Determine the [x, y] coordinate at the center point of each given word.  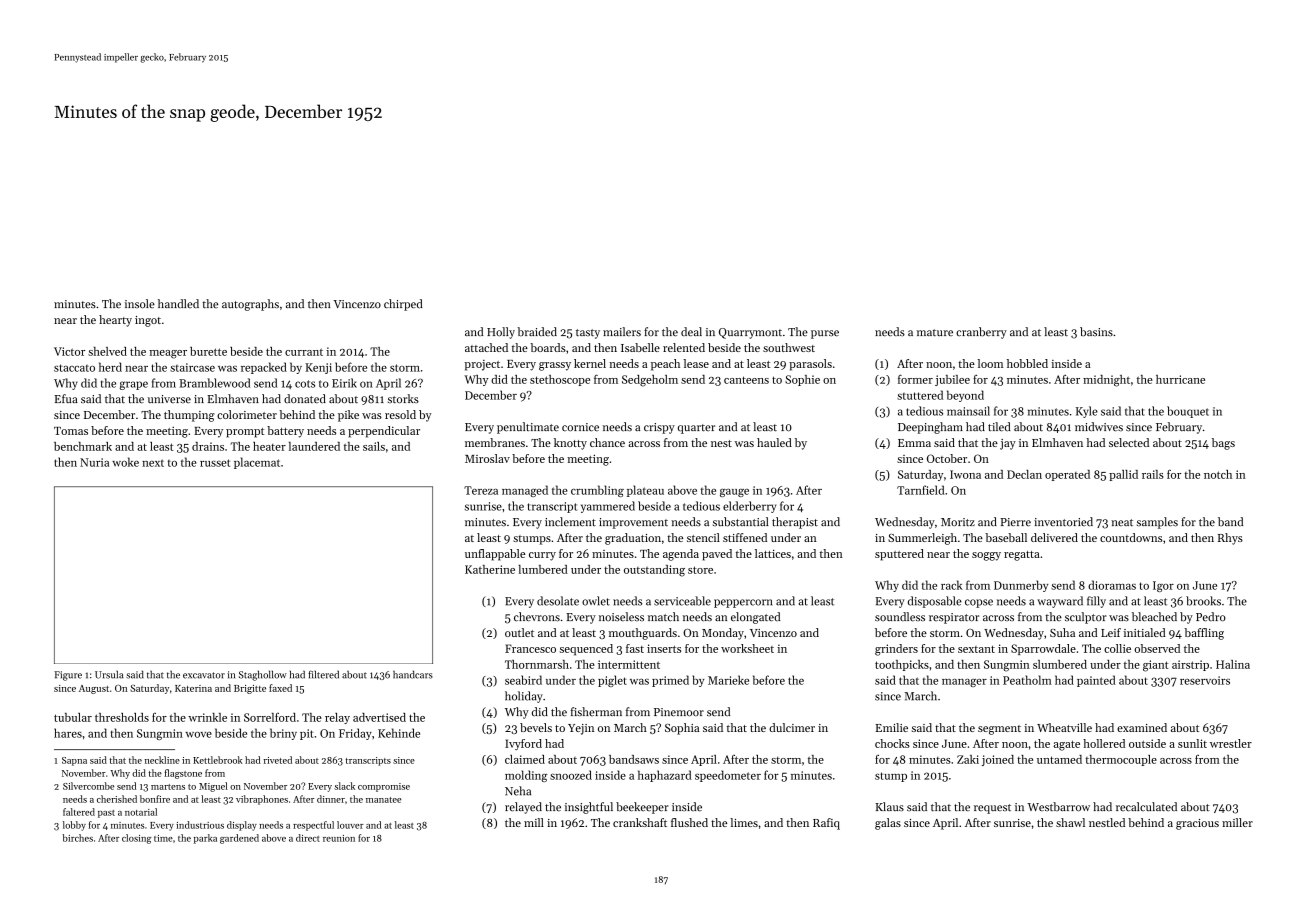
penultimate [528, 428]
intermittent [629, 664]
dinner [331, 799]
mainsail [968, 411]
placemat [257, 463]
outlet [519, 632]
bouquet [1188, 412]
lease [696, 363]
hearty [115, 321]
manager [964, 683]
